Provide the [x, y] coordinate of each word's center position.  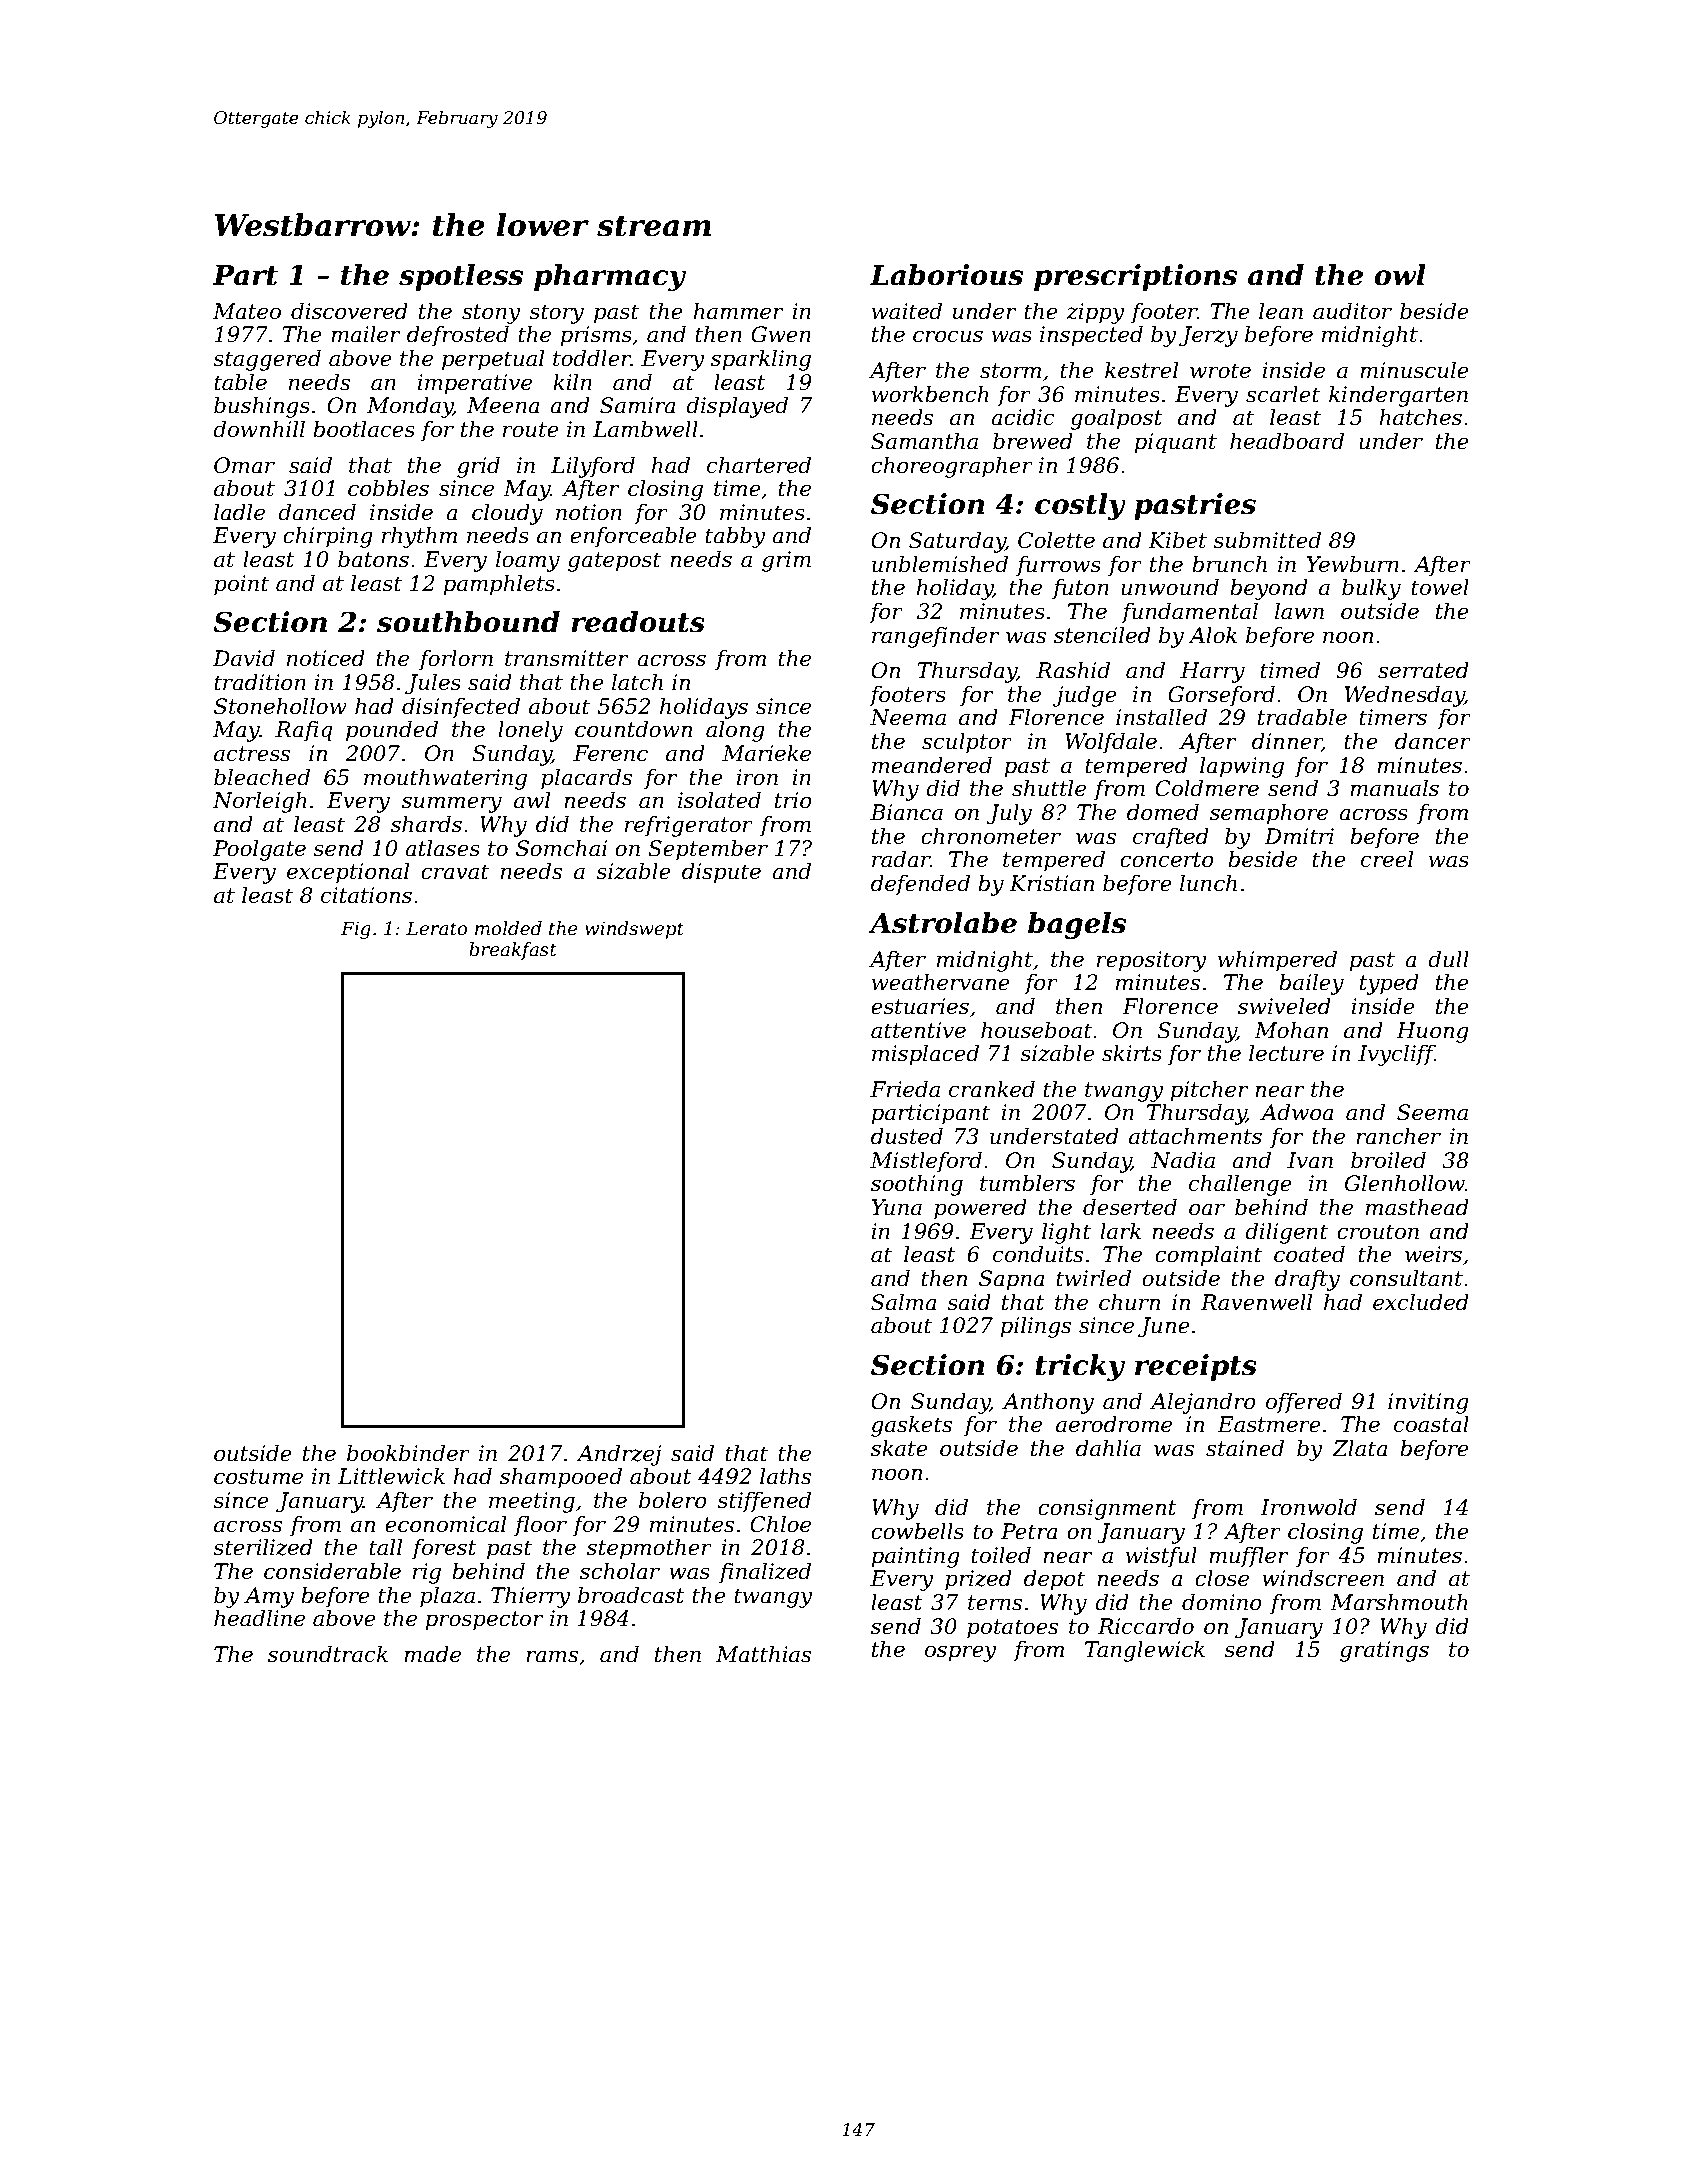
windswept [634, 930]
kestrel [1141, 370]
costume [258, 1477]
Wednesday [1405, 696]
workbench [930, 394]
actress [252, 754]
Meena [503, 405]
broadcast [631, 1595]
